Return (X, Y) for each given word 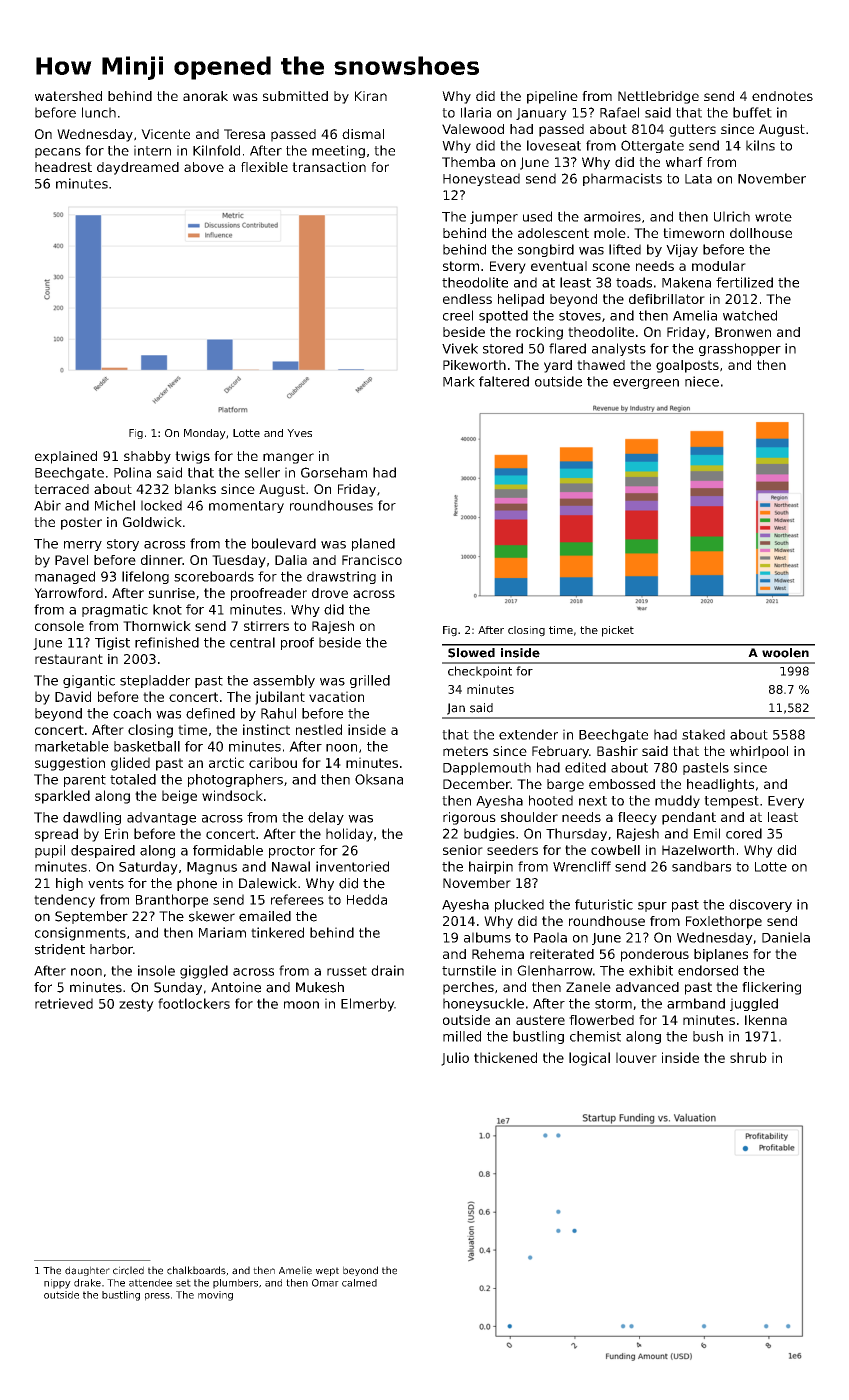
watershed (68, 96)
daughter (87, 1271)
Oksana (379, 779)
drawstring (341, 577)
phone (197, 884)
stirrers (266, 626)
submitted (295, 96)
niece (702, 381)
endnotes (782, 96)
